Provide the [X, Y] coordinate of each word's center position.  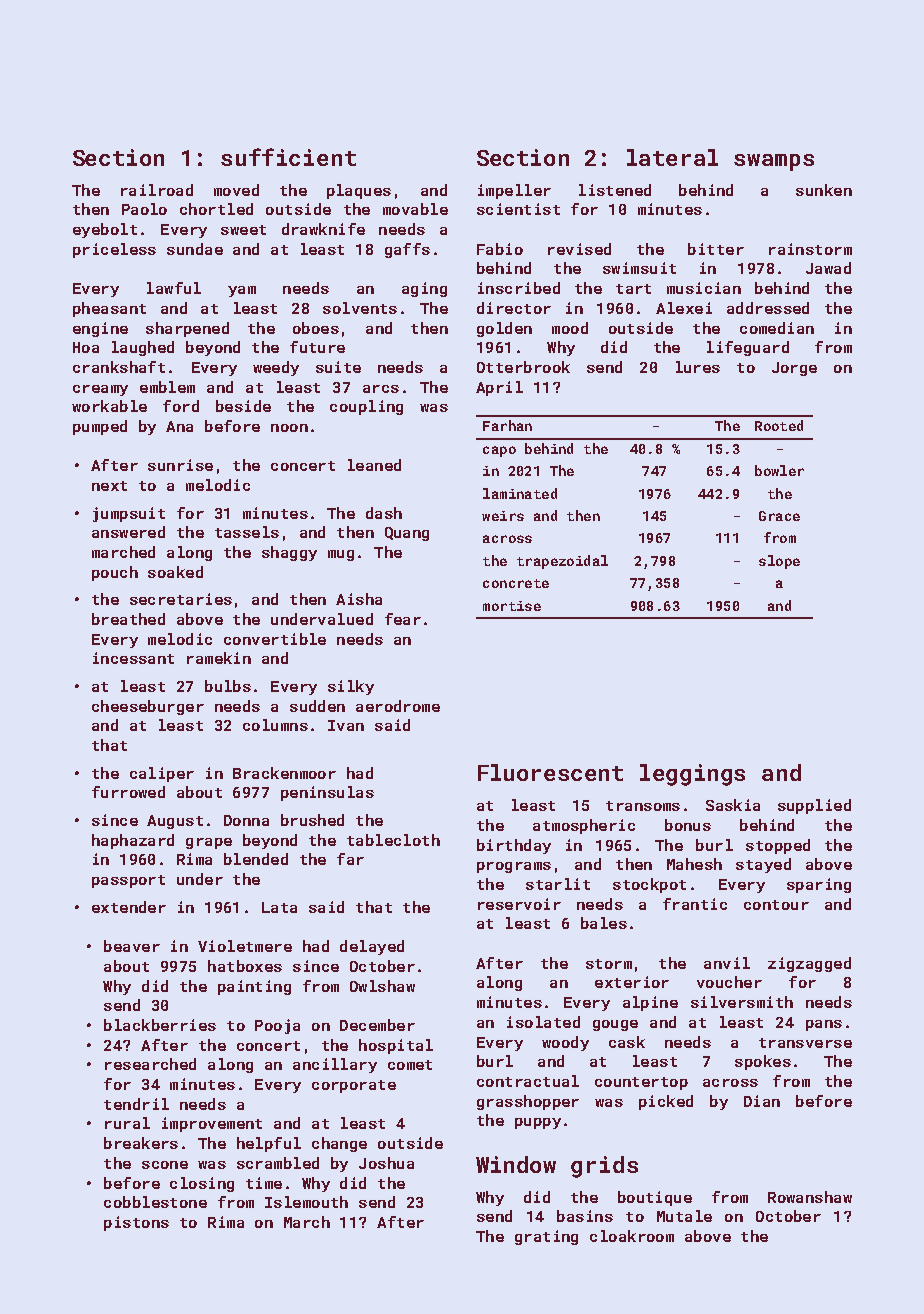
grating [546, 1237]
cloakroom [632, 1236]
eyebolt [105, 230]
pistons [136, 1223]
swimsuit [639, 268]
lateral [672, 157]
